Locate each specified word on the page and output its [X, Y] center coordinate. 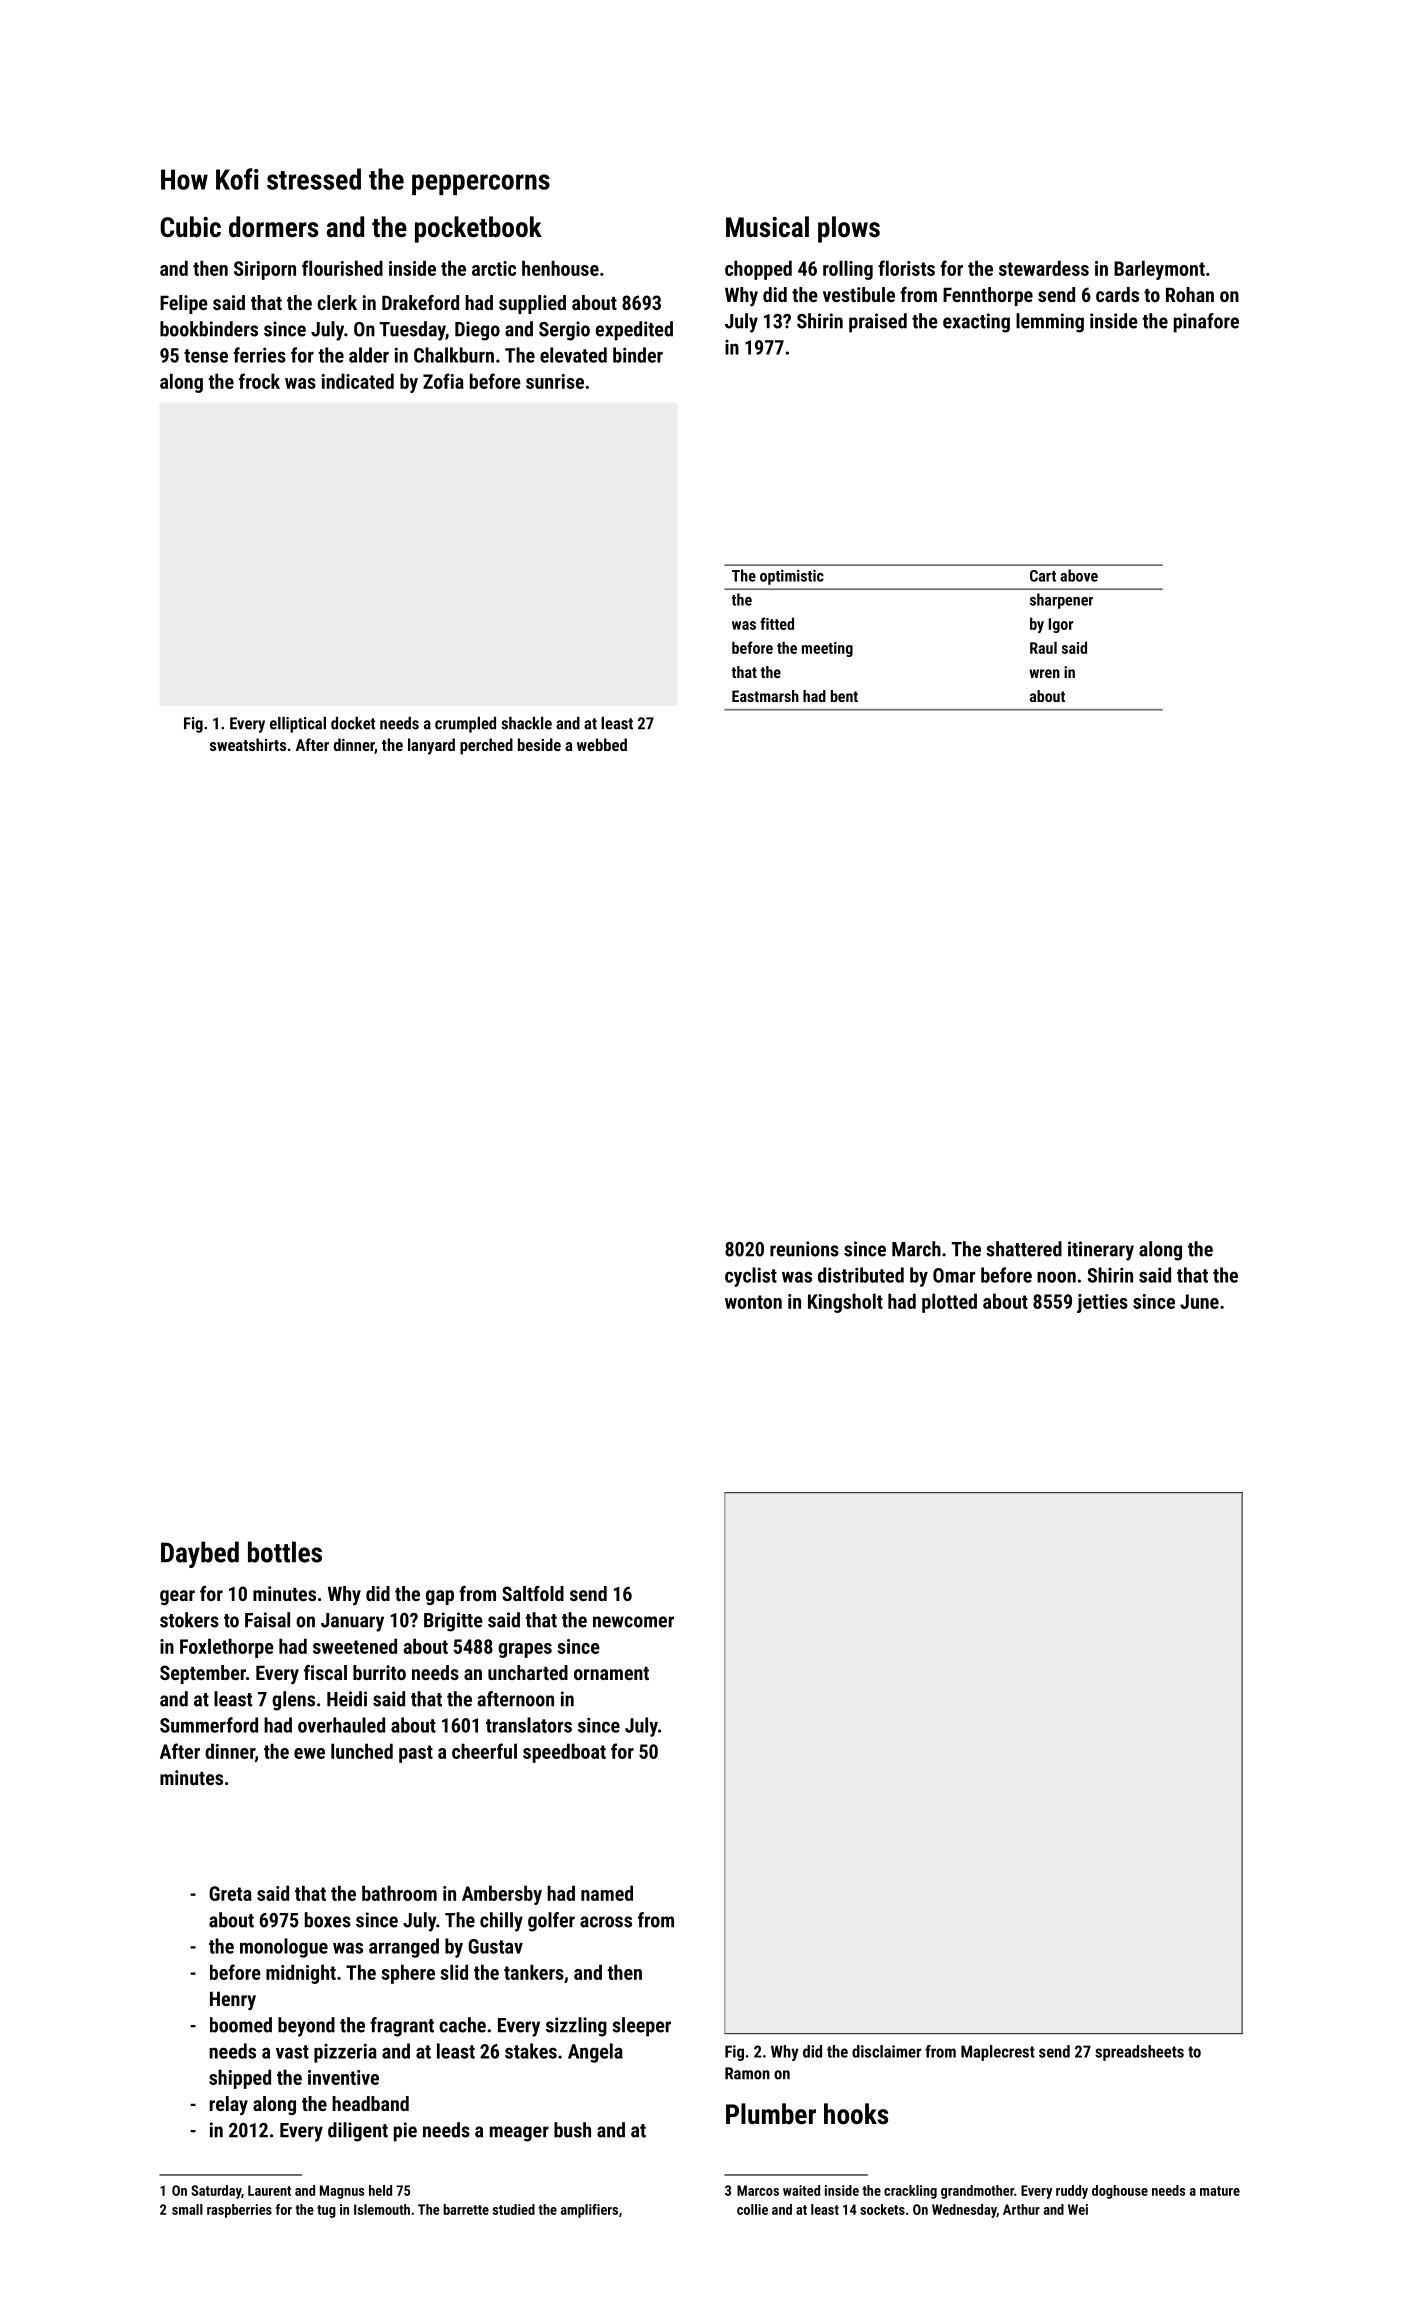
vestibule [859, 294]
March [916, 1249]
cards [1117, 294]
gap [440, 1597]
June [1199, 1301]
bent [844, 696]
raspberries [239, 2211]
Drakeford [420, 302]
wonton [753, 1302]
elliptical [298, 725]
